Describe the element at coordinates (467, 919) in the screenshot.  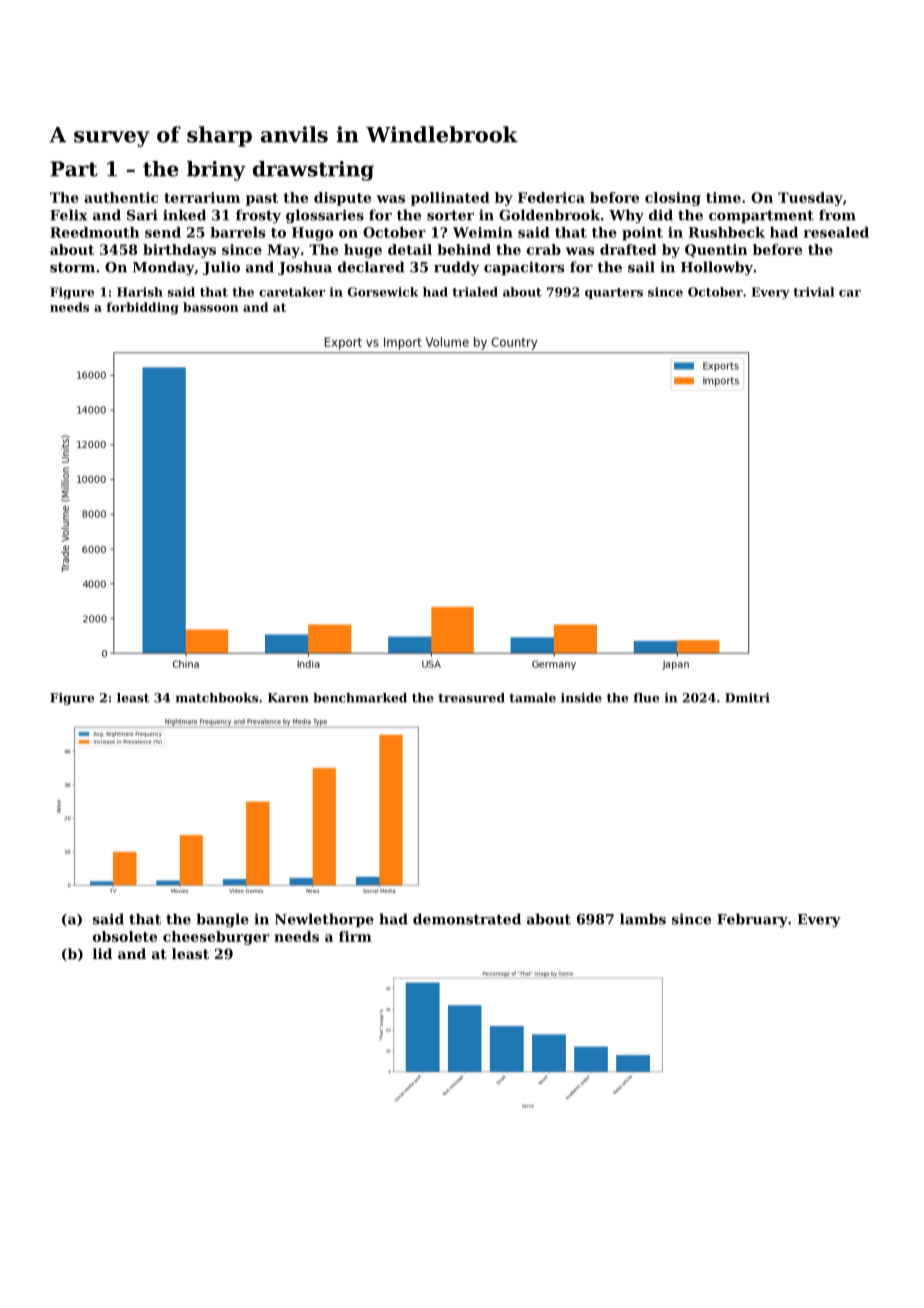
I see `demonstrated` at that location.
